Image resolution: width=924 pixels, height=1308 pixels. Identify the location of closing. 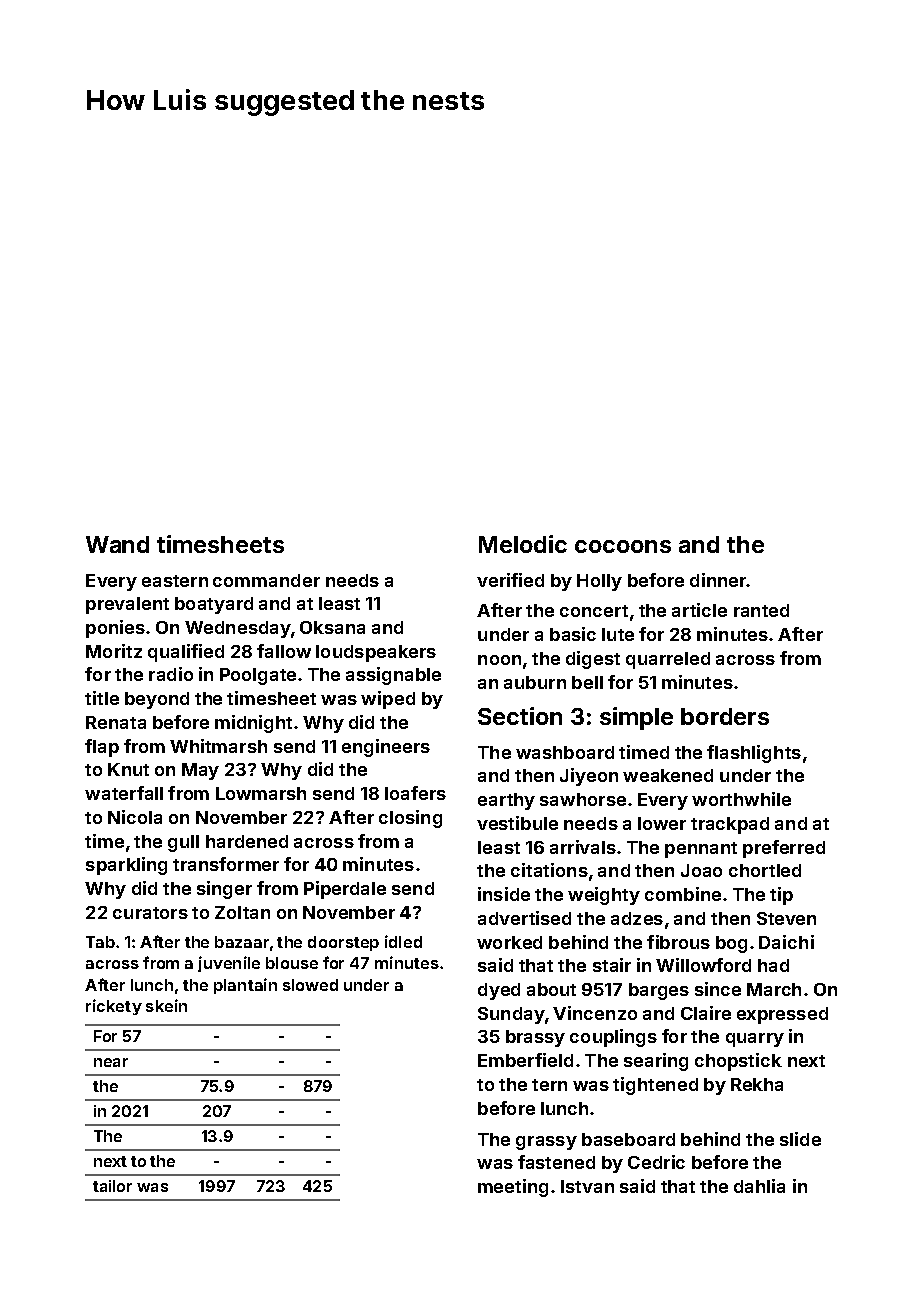
(410, 819).
